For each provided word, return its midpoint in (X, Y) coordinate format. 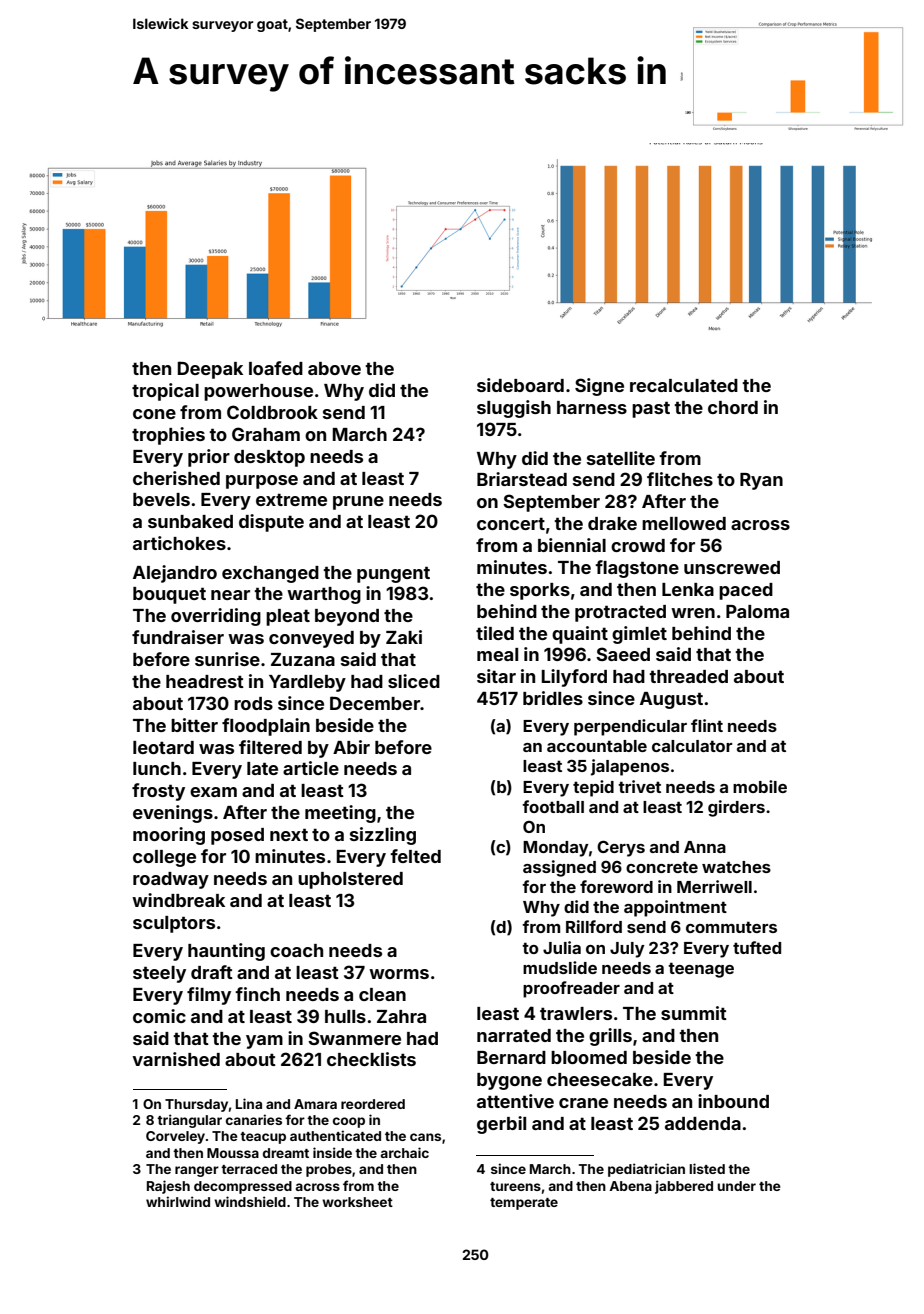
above (334, 368)
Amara (315, 1104)
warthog (324, 595)
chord (733, 407)
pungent (393, 574)
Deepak (210, 370)
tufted (757, 947)
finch (257, 994)
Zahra (401, 1016)
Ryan (761, 481)
